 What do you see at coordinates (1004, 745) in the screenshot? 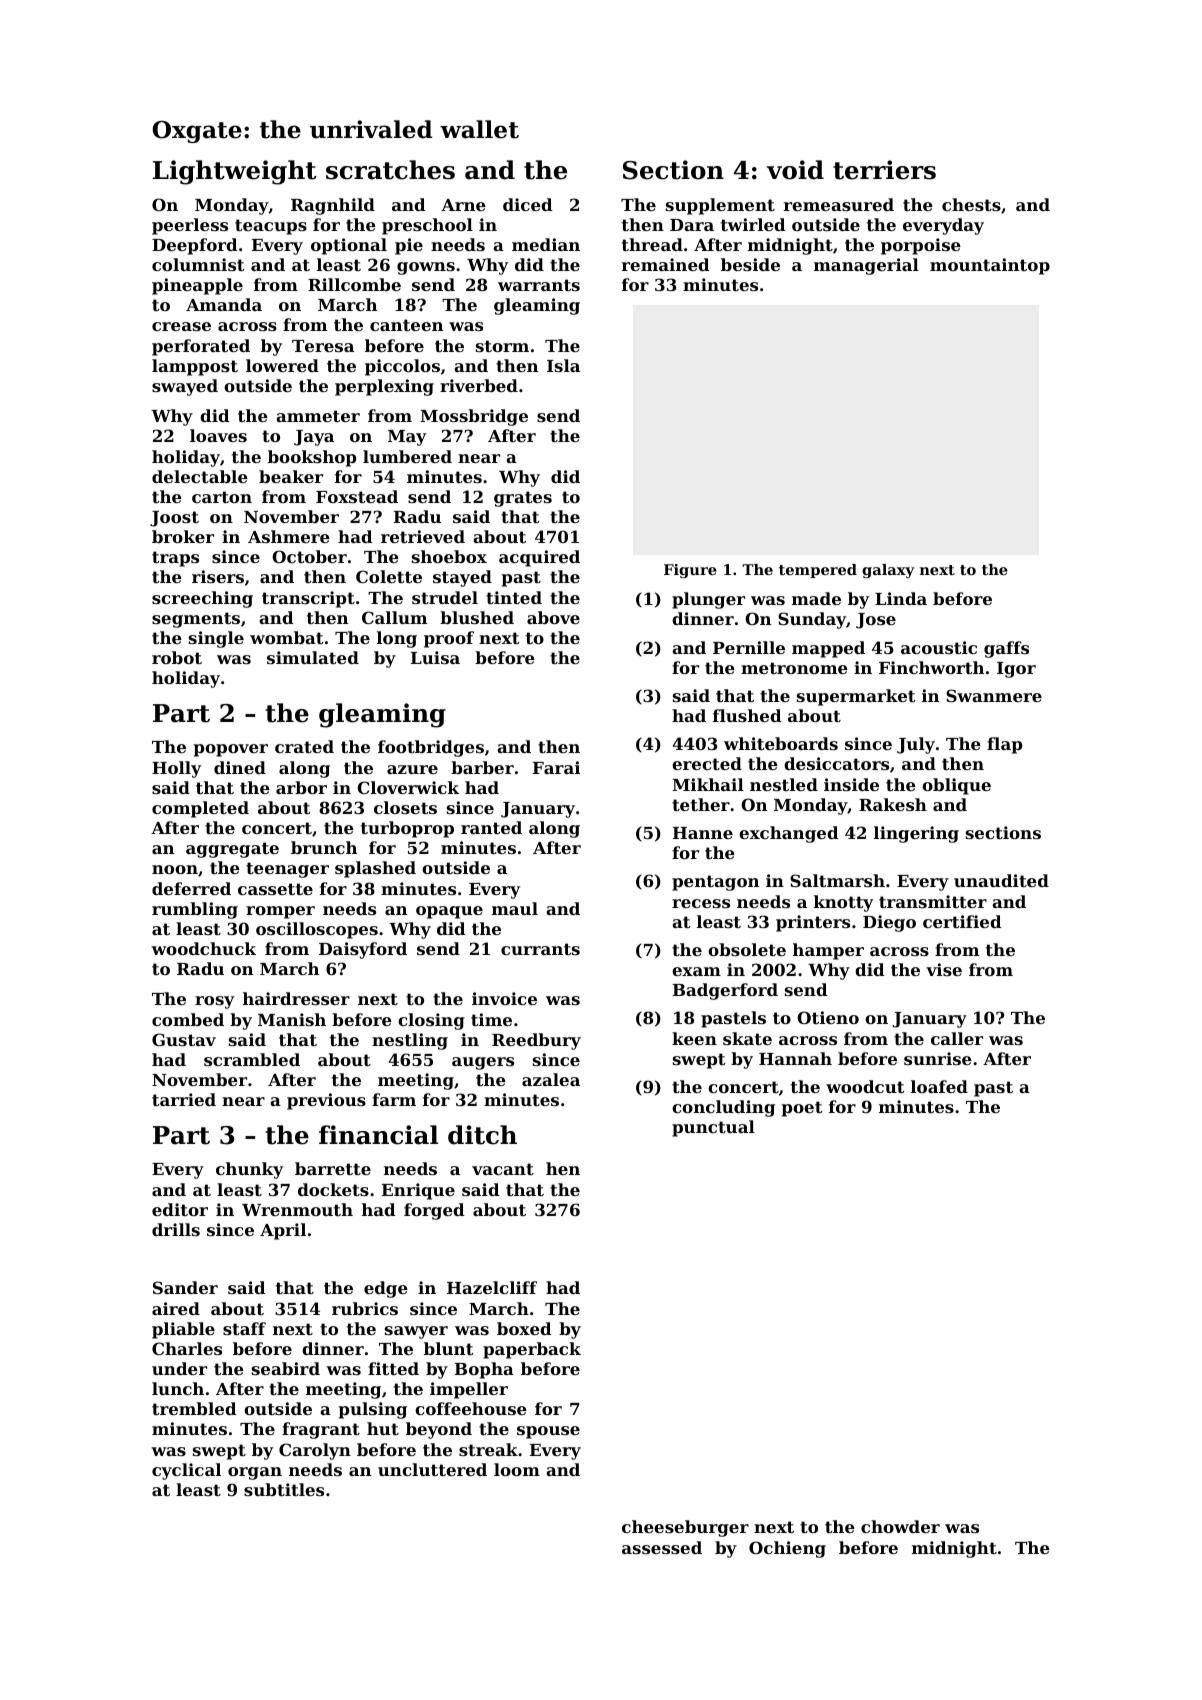
I see `flap` at bounding box center [1004, 745].
